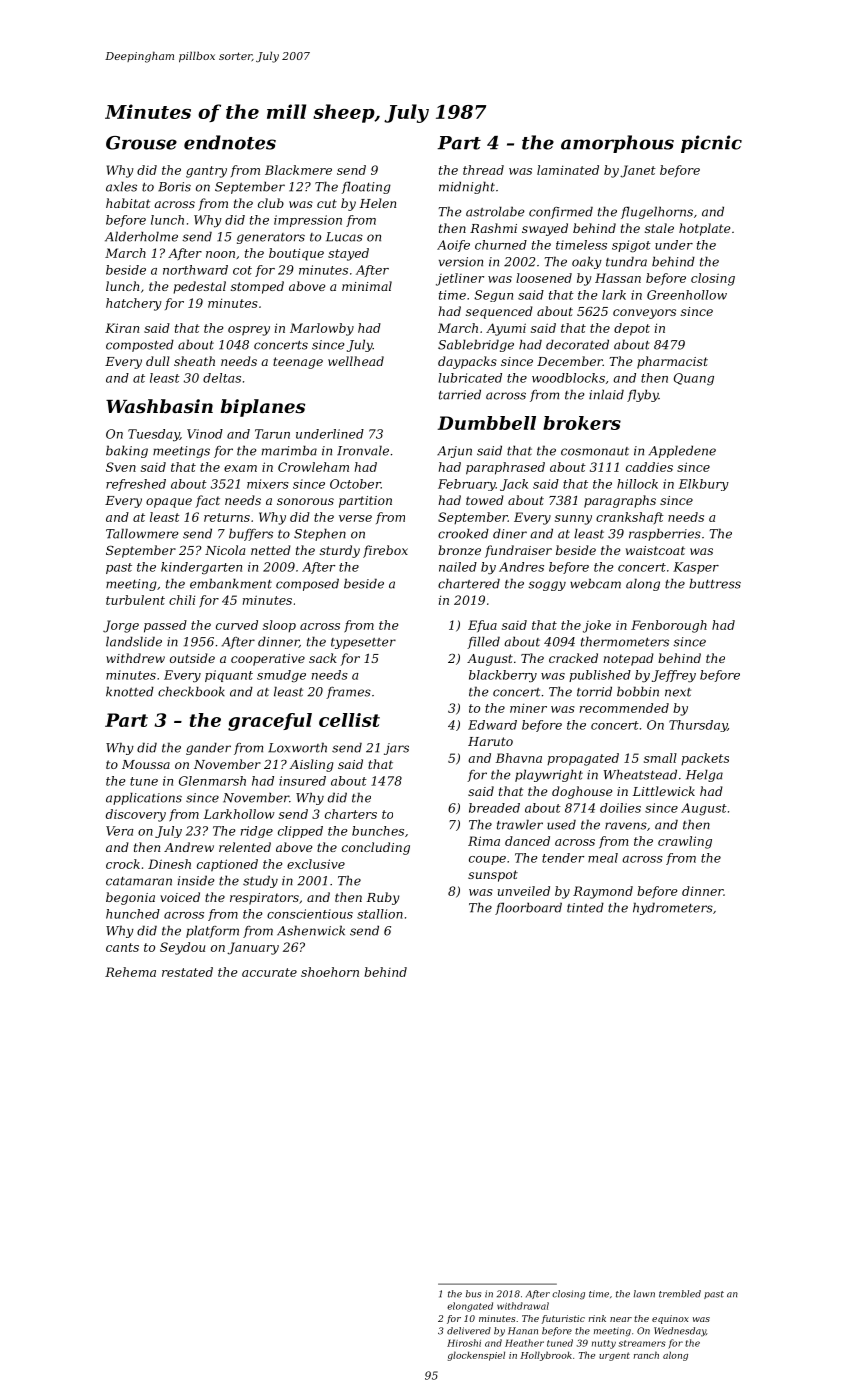 This screenshot has height=1400, width=849. What do you see at coordinates (673, 908) in the screenshot?
I see `hydrometers` at bounding box center [673, 908].
